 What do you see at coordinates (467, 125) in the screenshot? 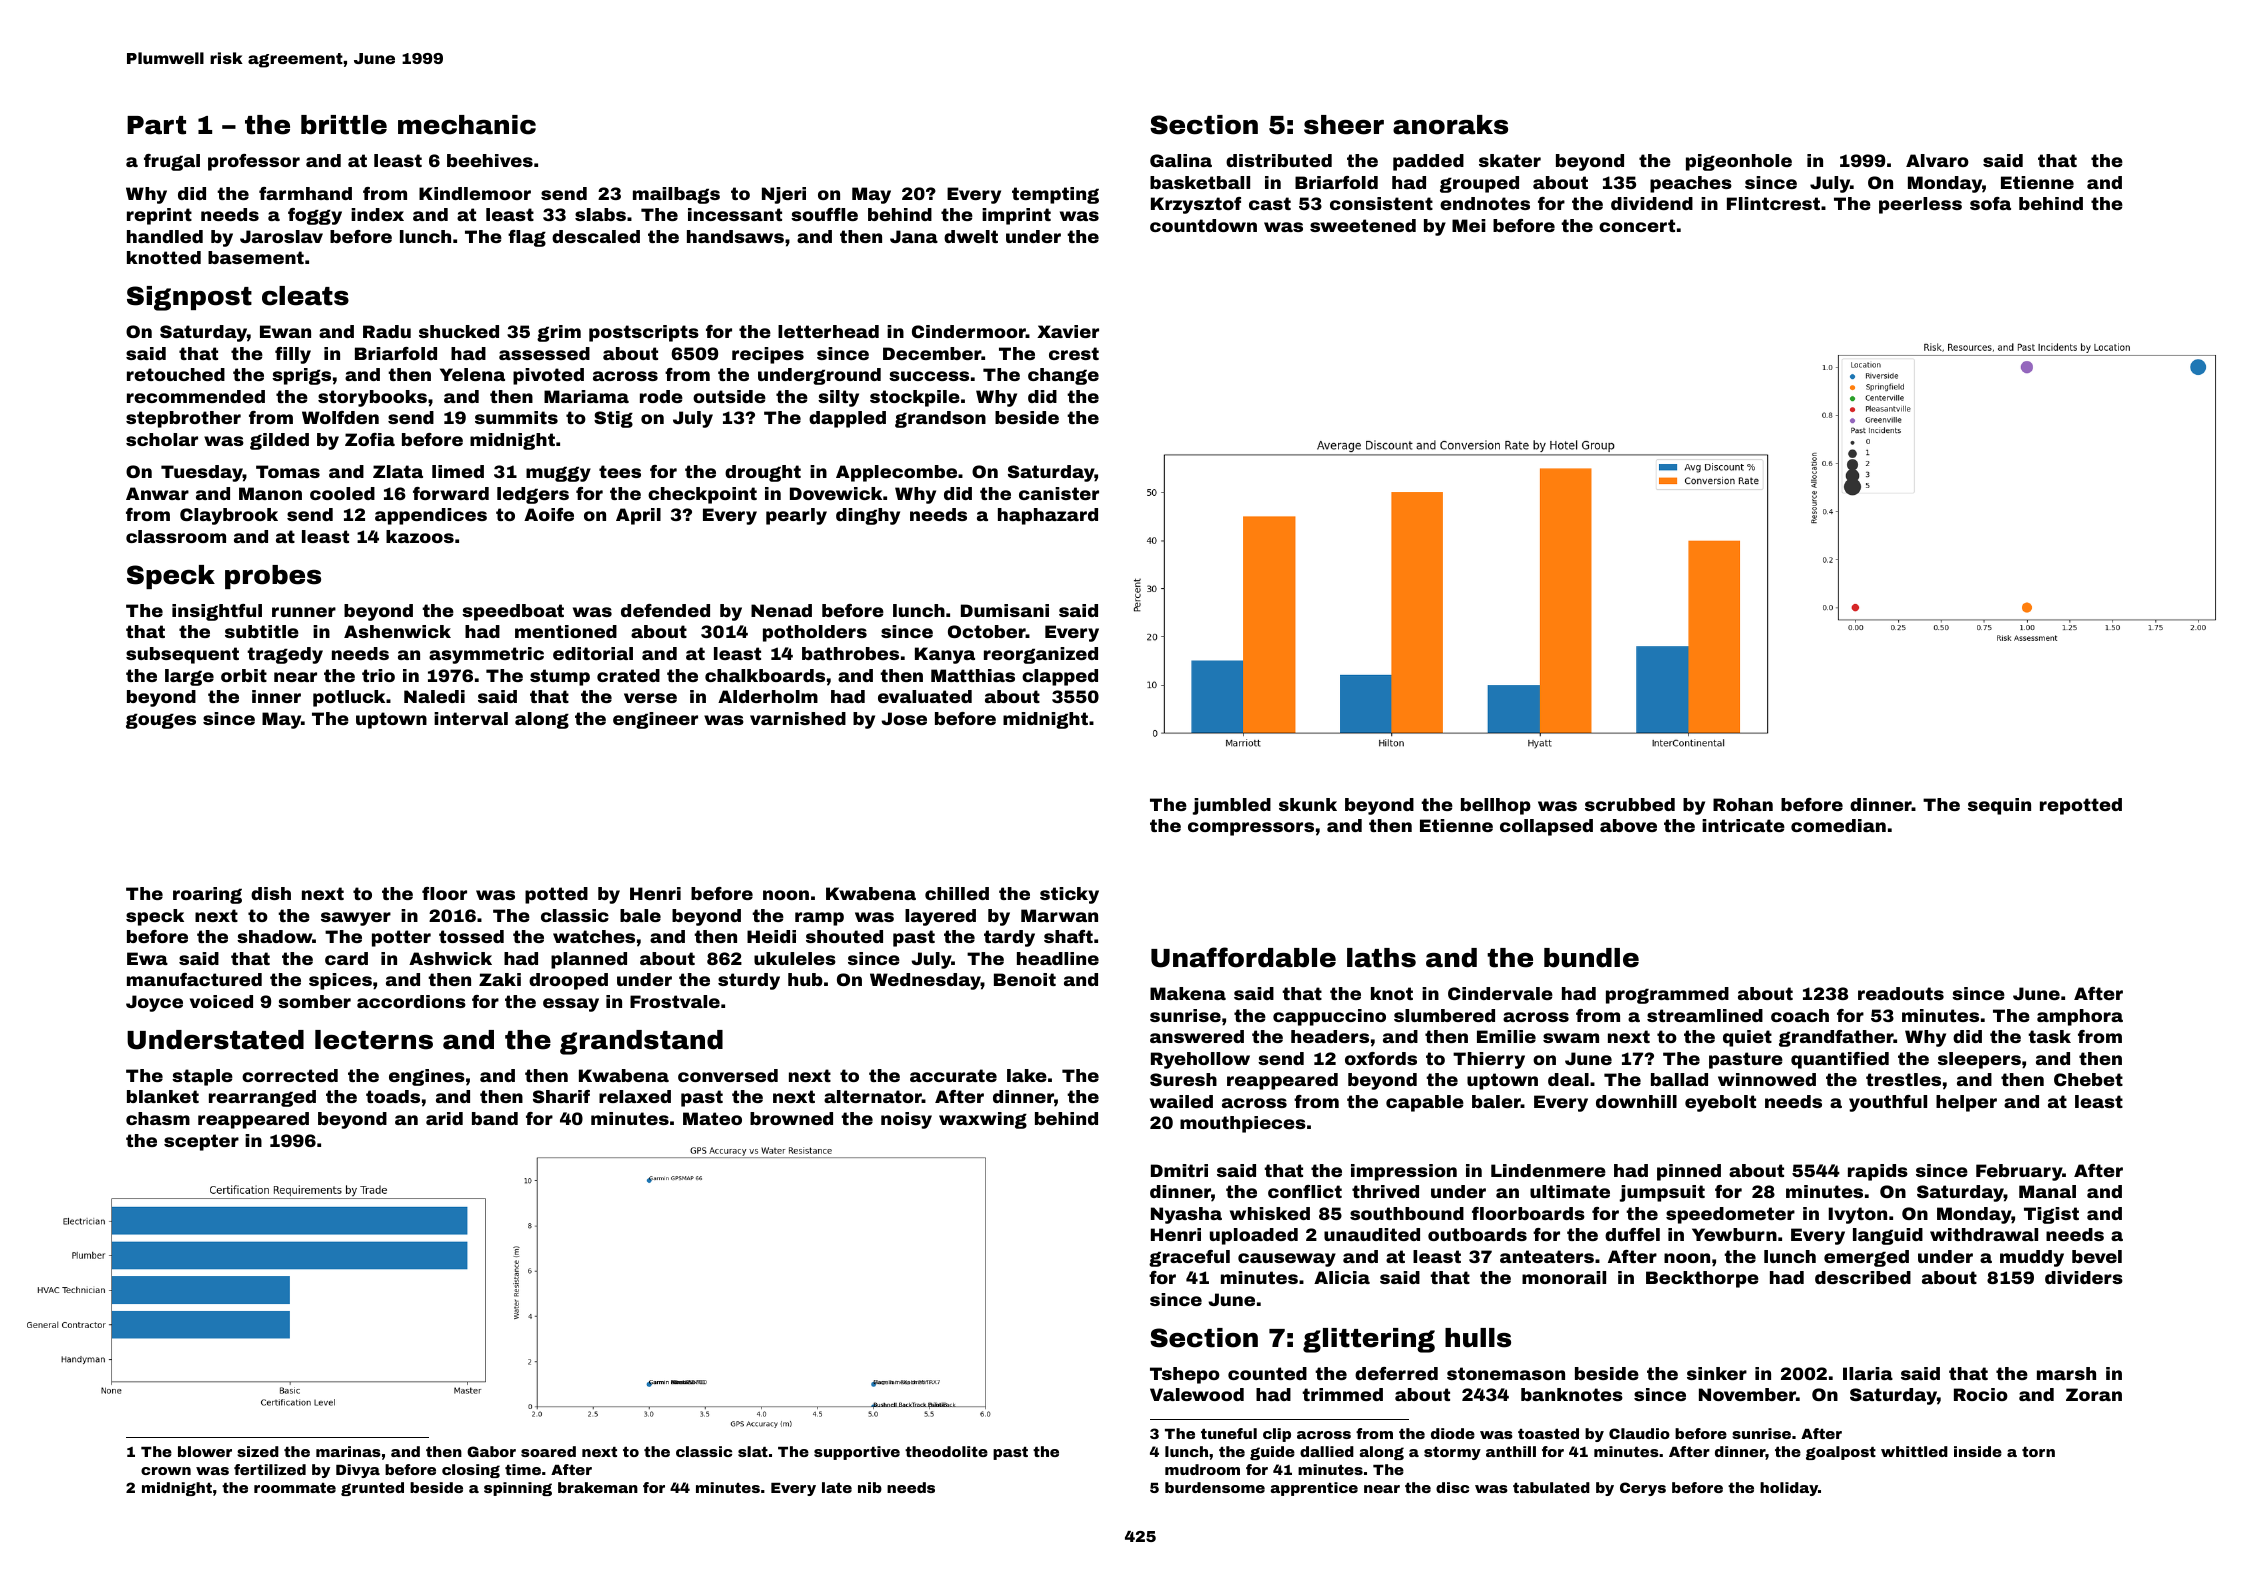
I see `mechanic` at bounding box center [467, 125].
